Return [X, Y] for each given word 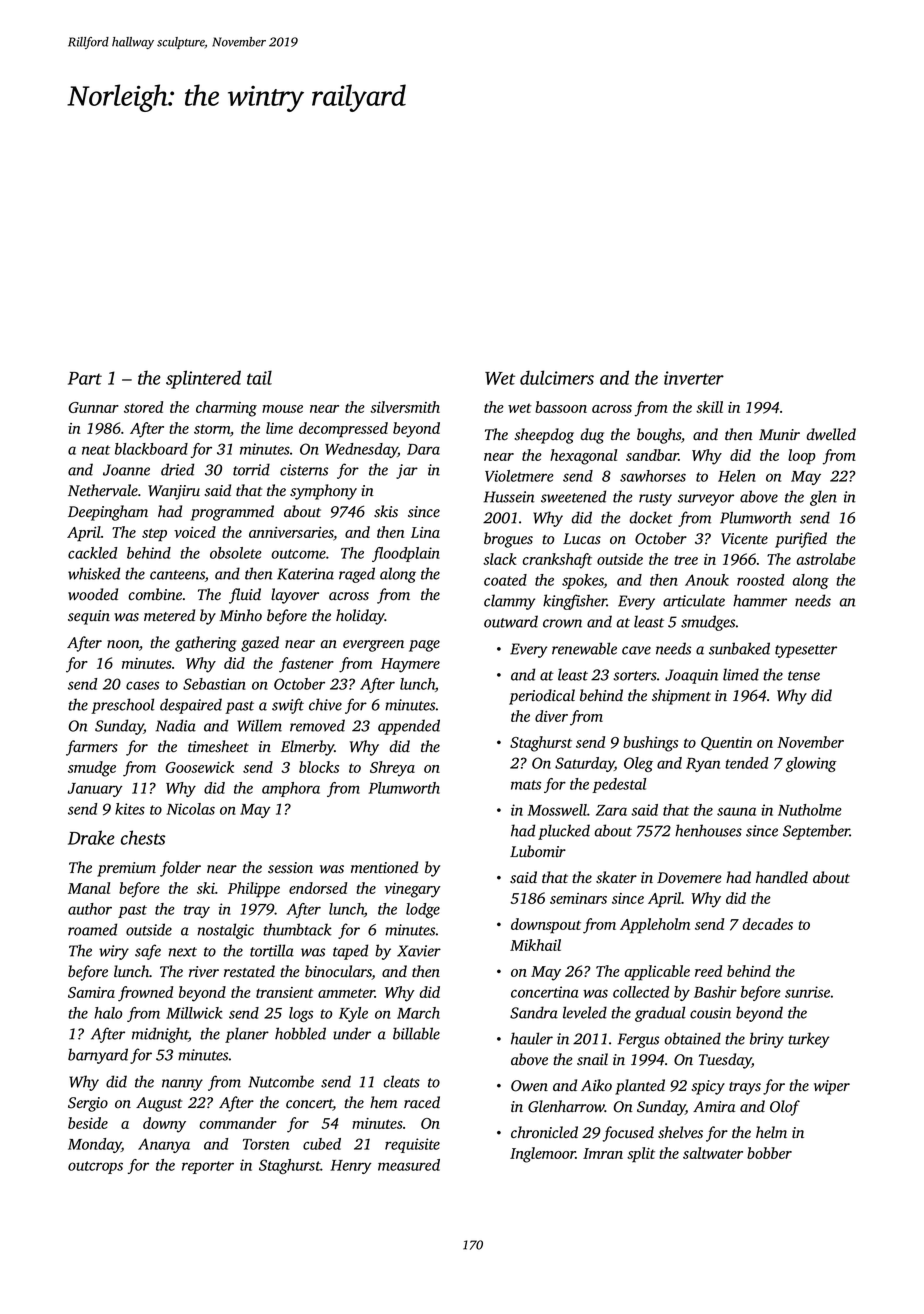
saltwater [713, 1153]
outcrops [95, 1167]
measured [409, 1165]
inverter [694, 378]
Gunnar [94, 407]
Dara [423, 449]
